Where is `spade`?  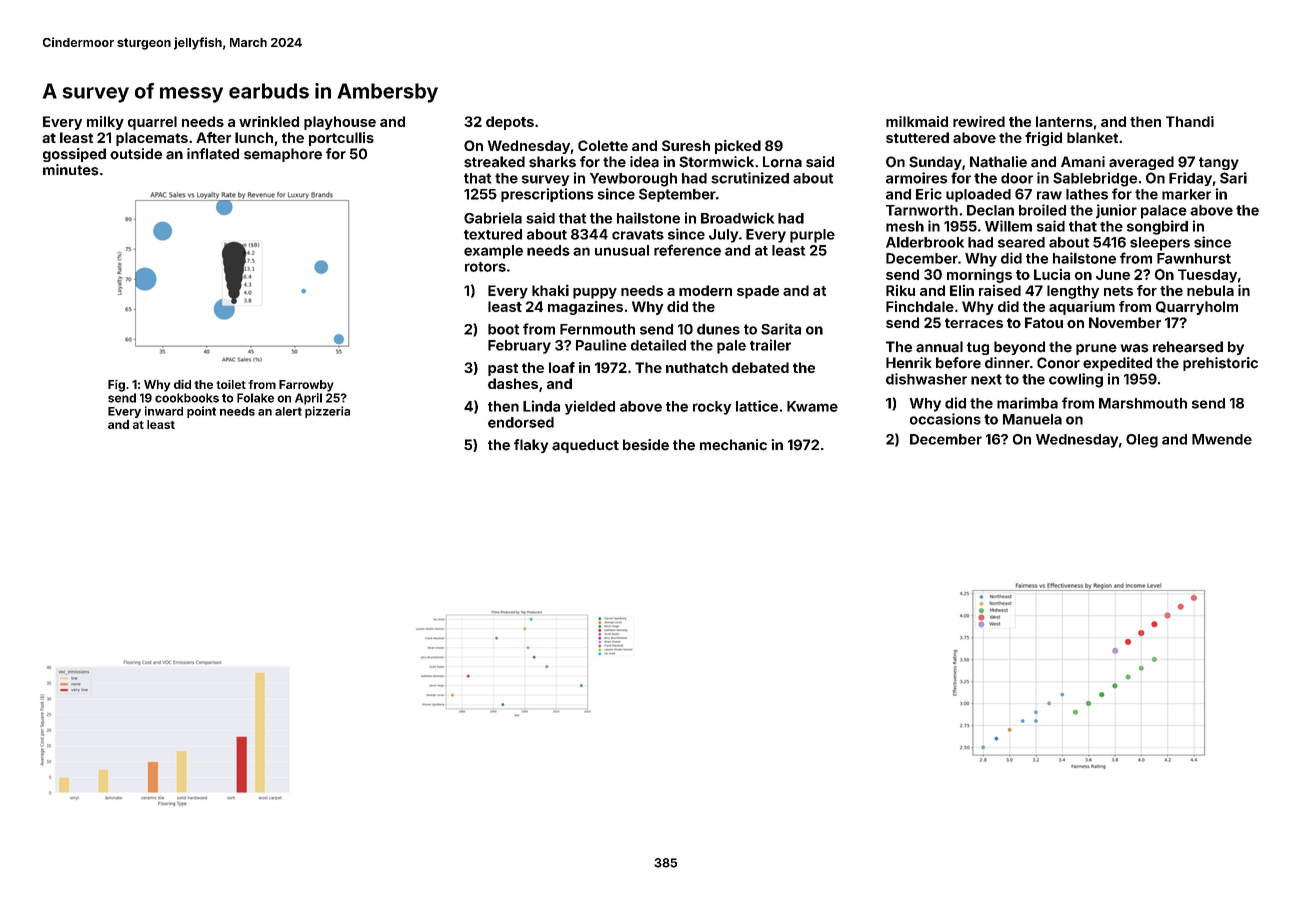
spade is located at coordinates (758, 292).
